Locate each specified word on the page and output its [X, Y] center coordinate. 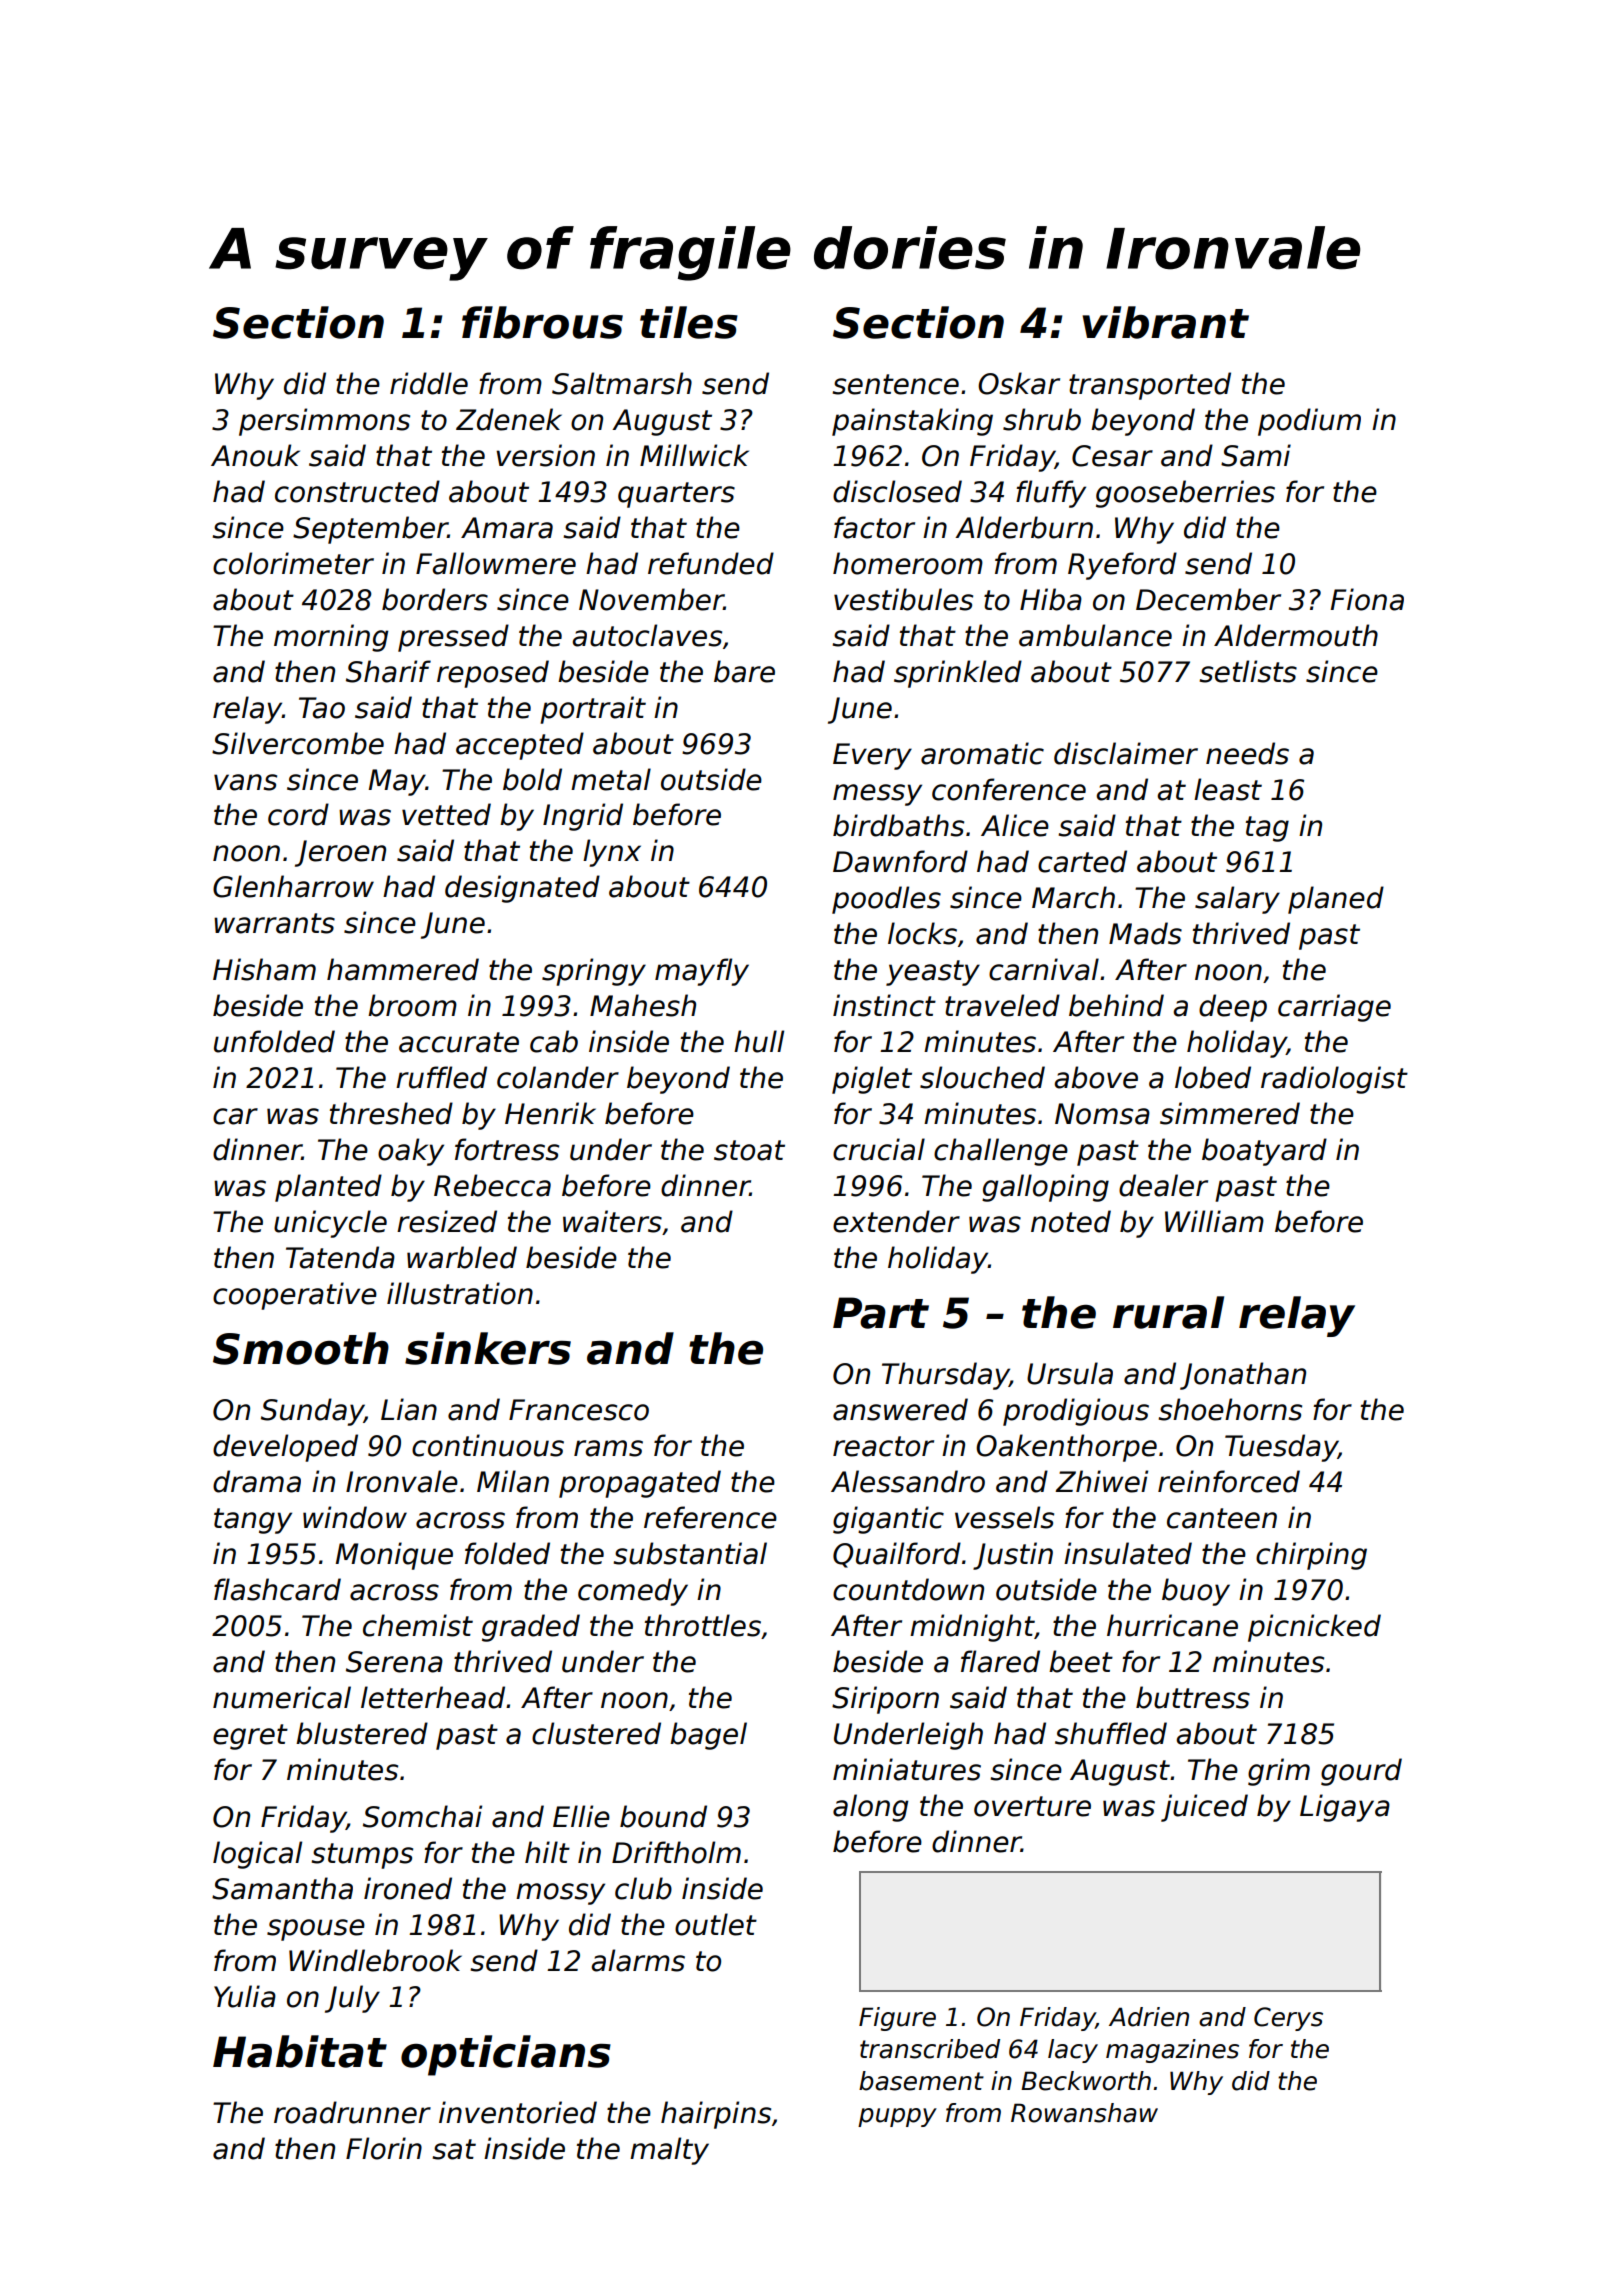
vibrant [1165, 322]
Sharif [388, 671]
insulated [1128, 1553]
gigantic [888, 1520]
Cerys [1288, 2019]
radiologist [1334, 1080]
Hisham [264, 969]
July [352, 1999]
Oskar [1019, 383]
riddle [429, 383]
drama [257, 1481]
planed [1336, 900]
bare [744, 671]
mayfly [702, 972]
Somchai [422, 1816]
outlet [716, 1924]
